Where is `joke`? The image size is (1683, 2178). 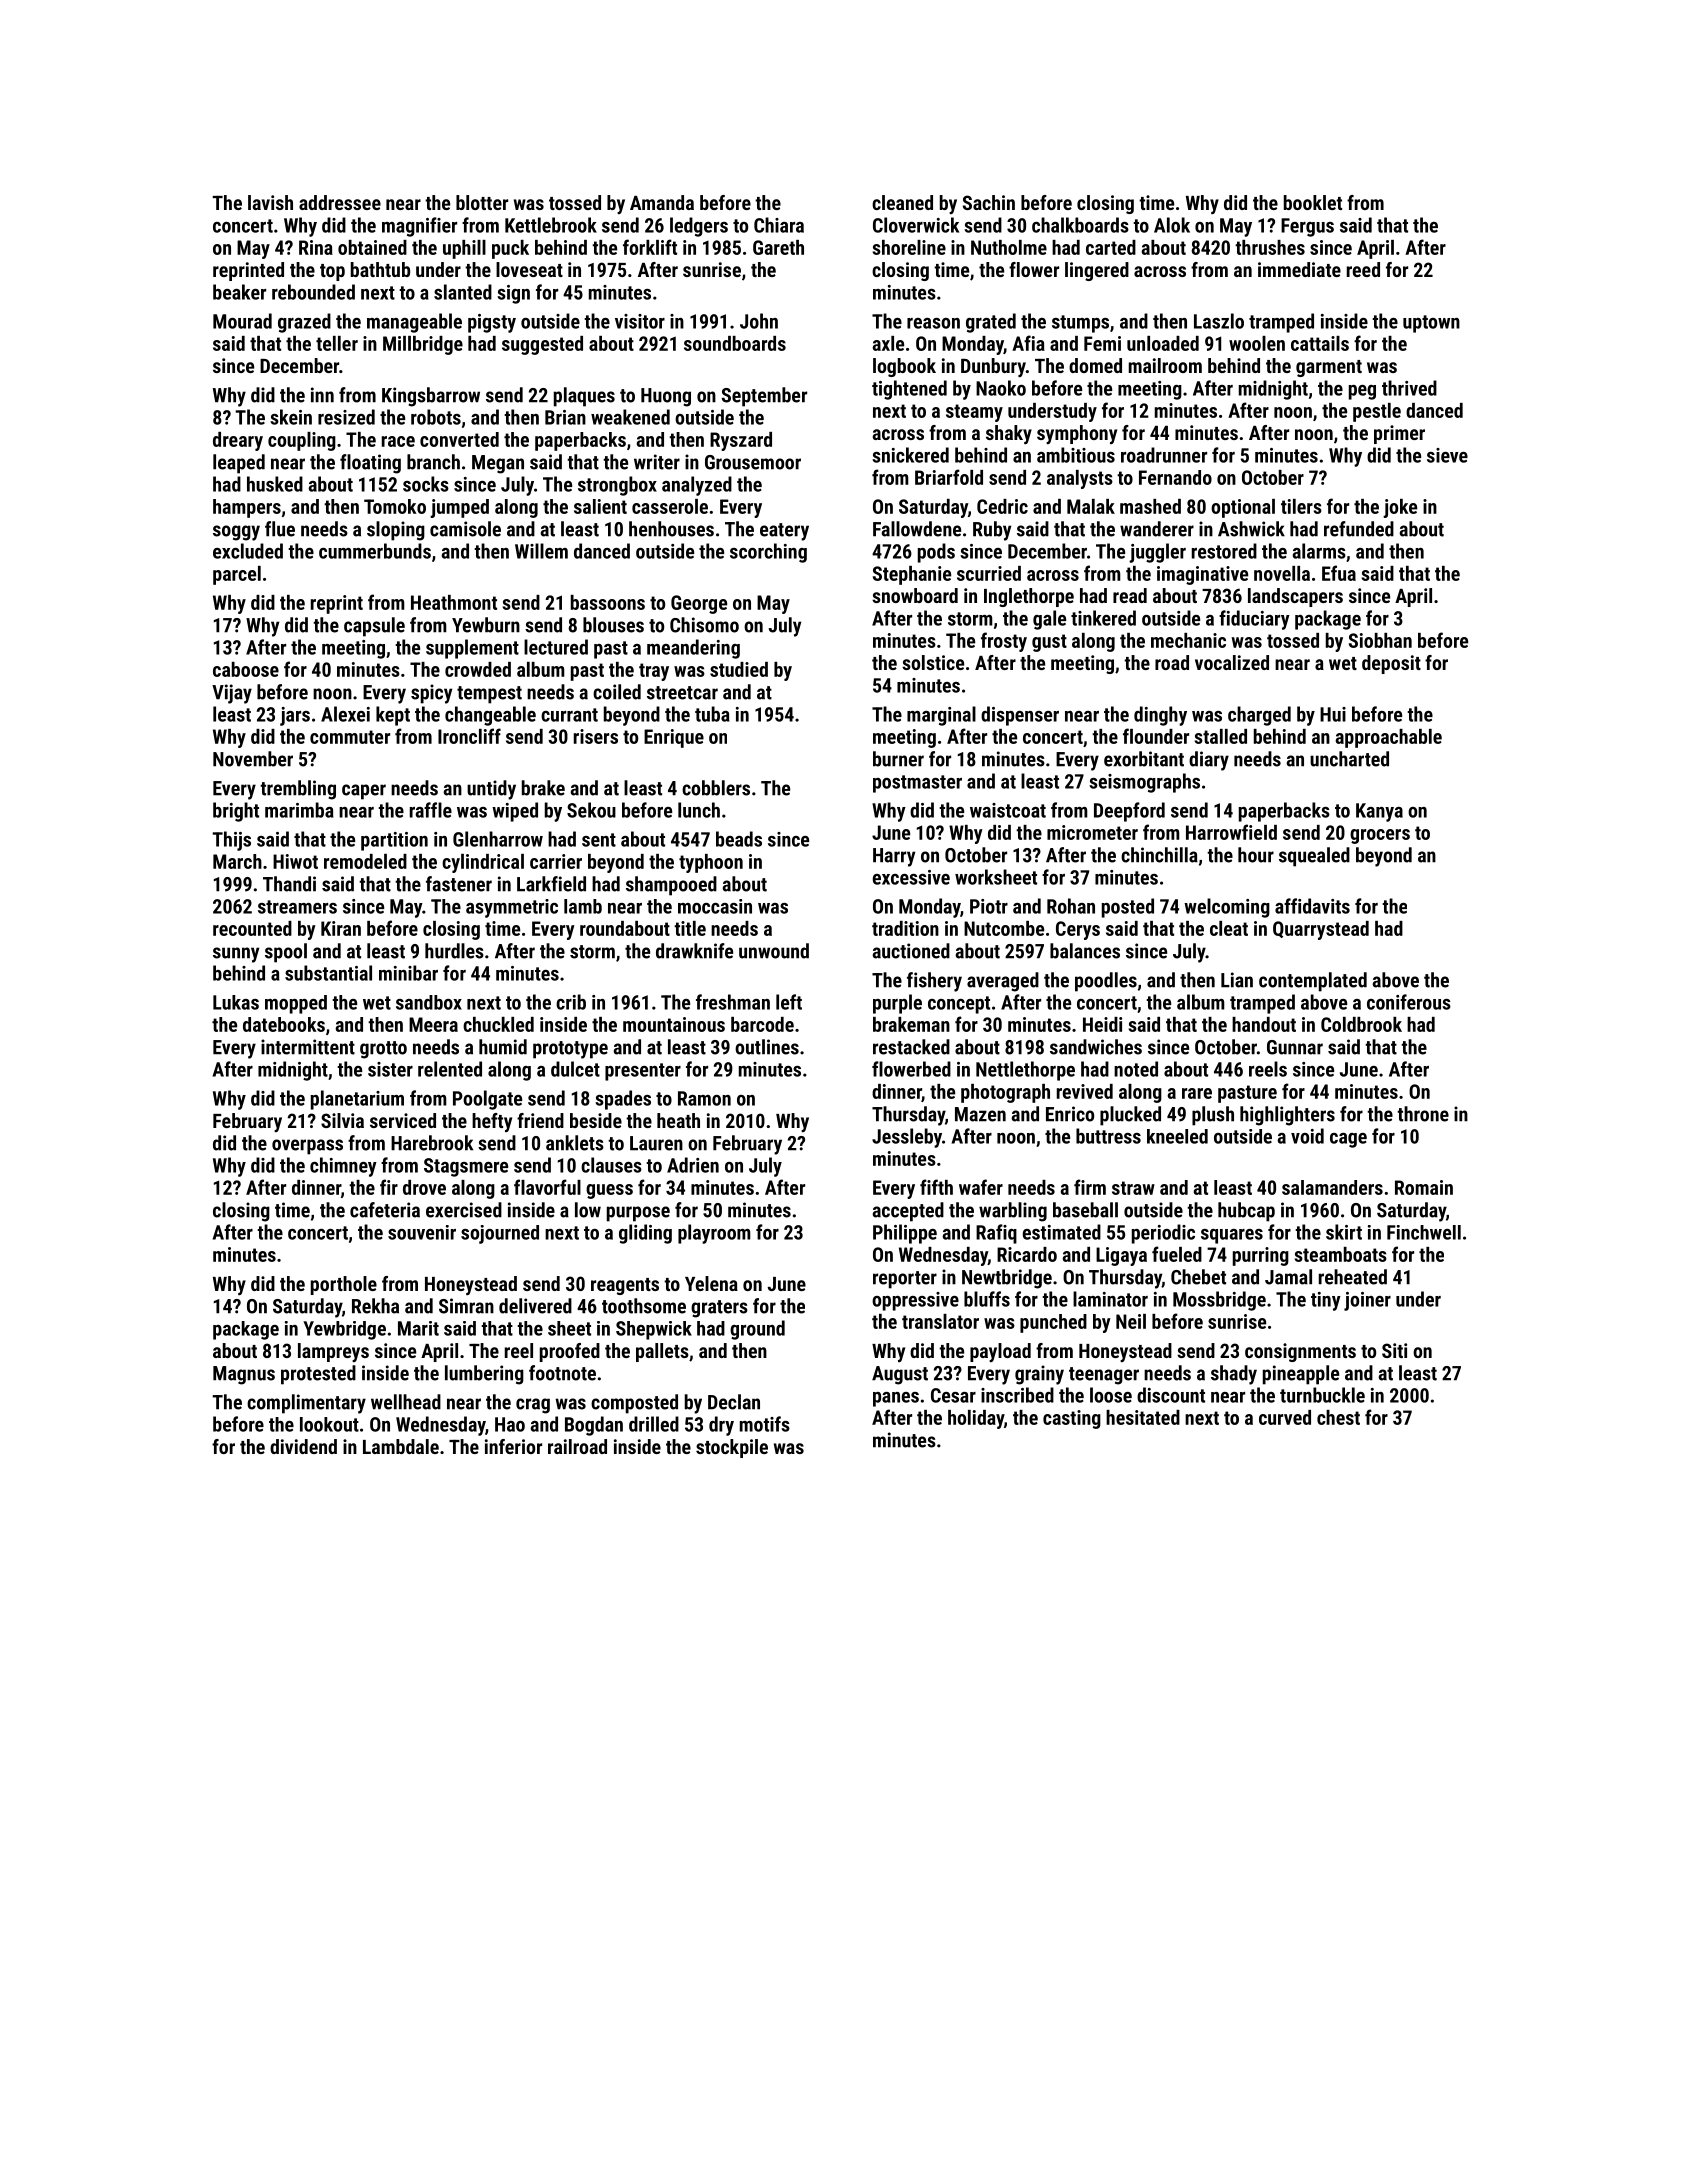
joke is located at coordinates (1400, 508).
